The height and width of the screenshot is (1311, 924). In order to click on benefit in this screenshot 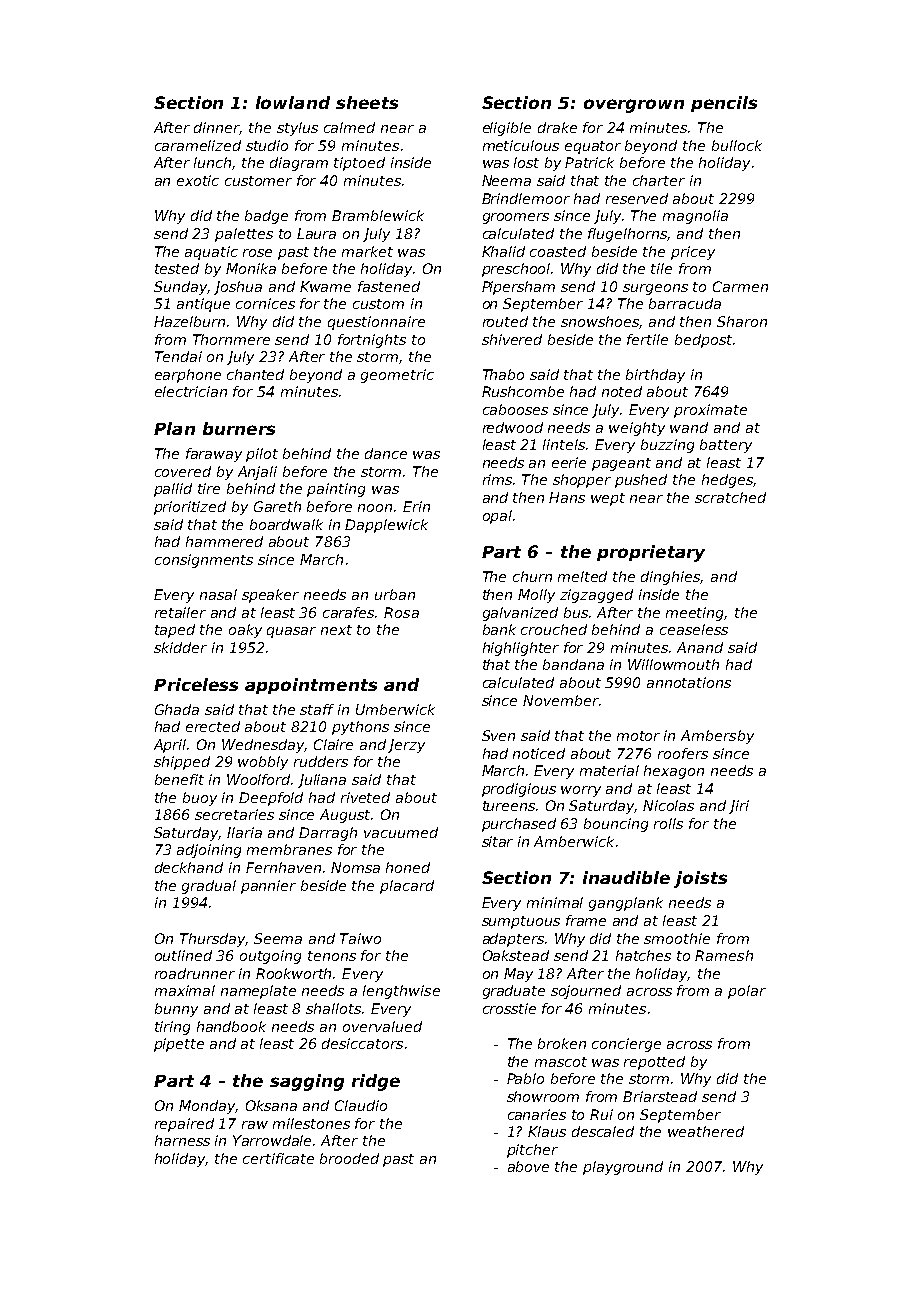, I will do `click(179, 779)`.
